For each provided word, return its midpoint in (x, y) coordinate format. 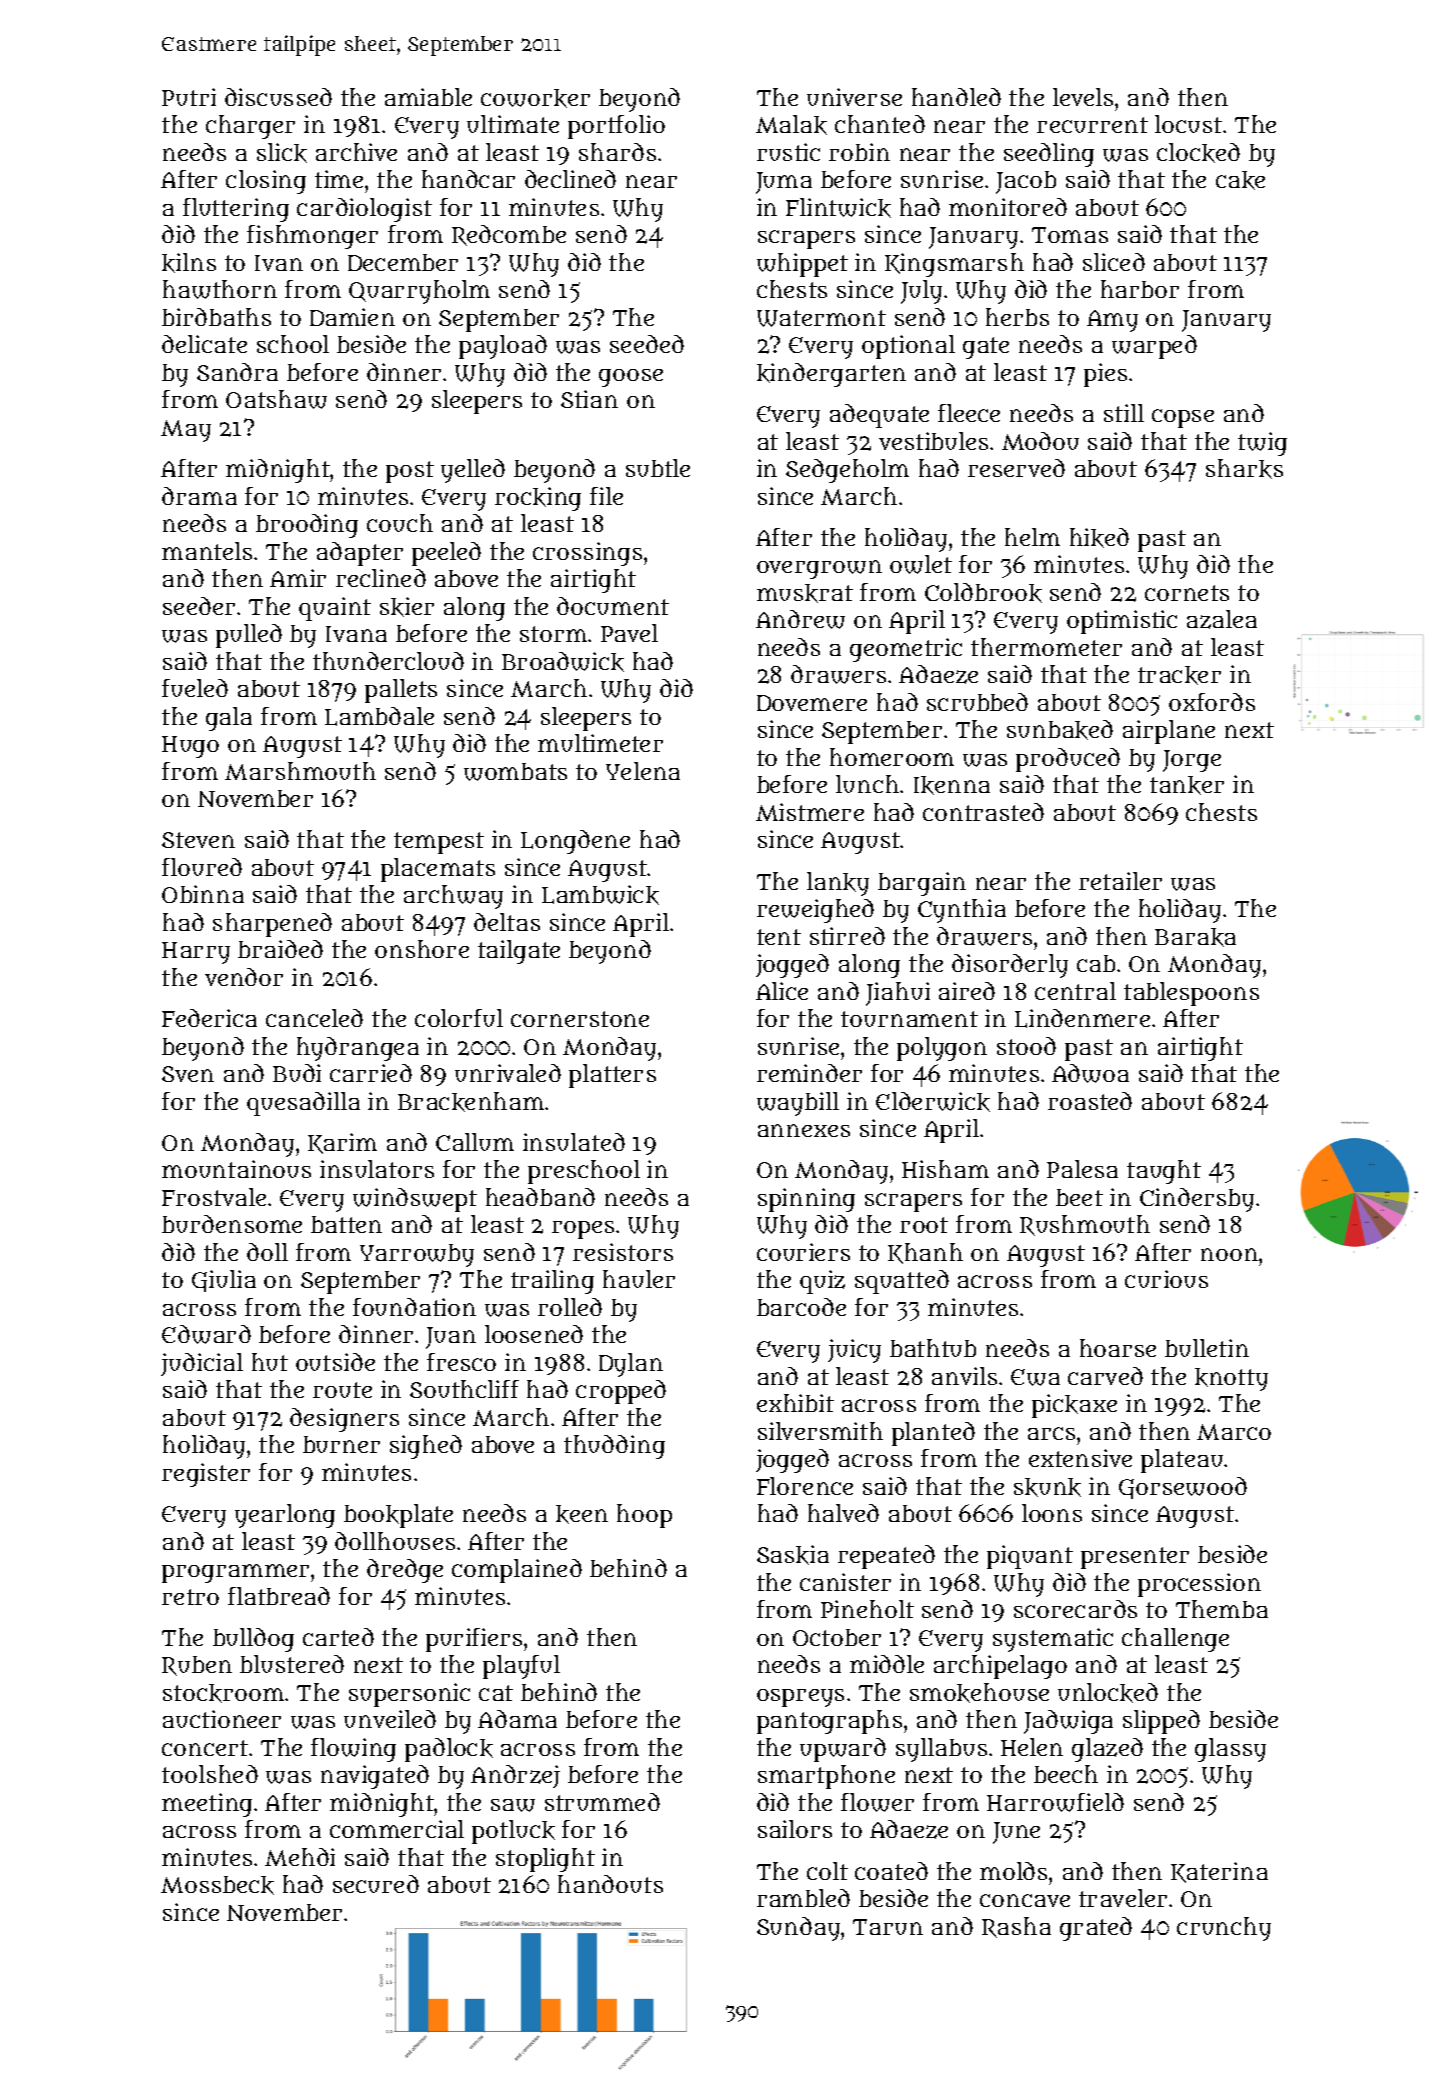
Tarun (888, 1927)
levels (1083, 97)
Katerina (1219, 1872)
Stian (589, 399)
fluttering (236, 210)
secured (376, 1884)
